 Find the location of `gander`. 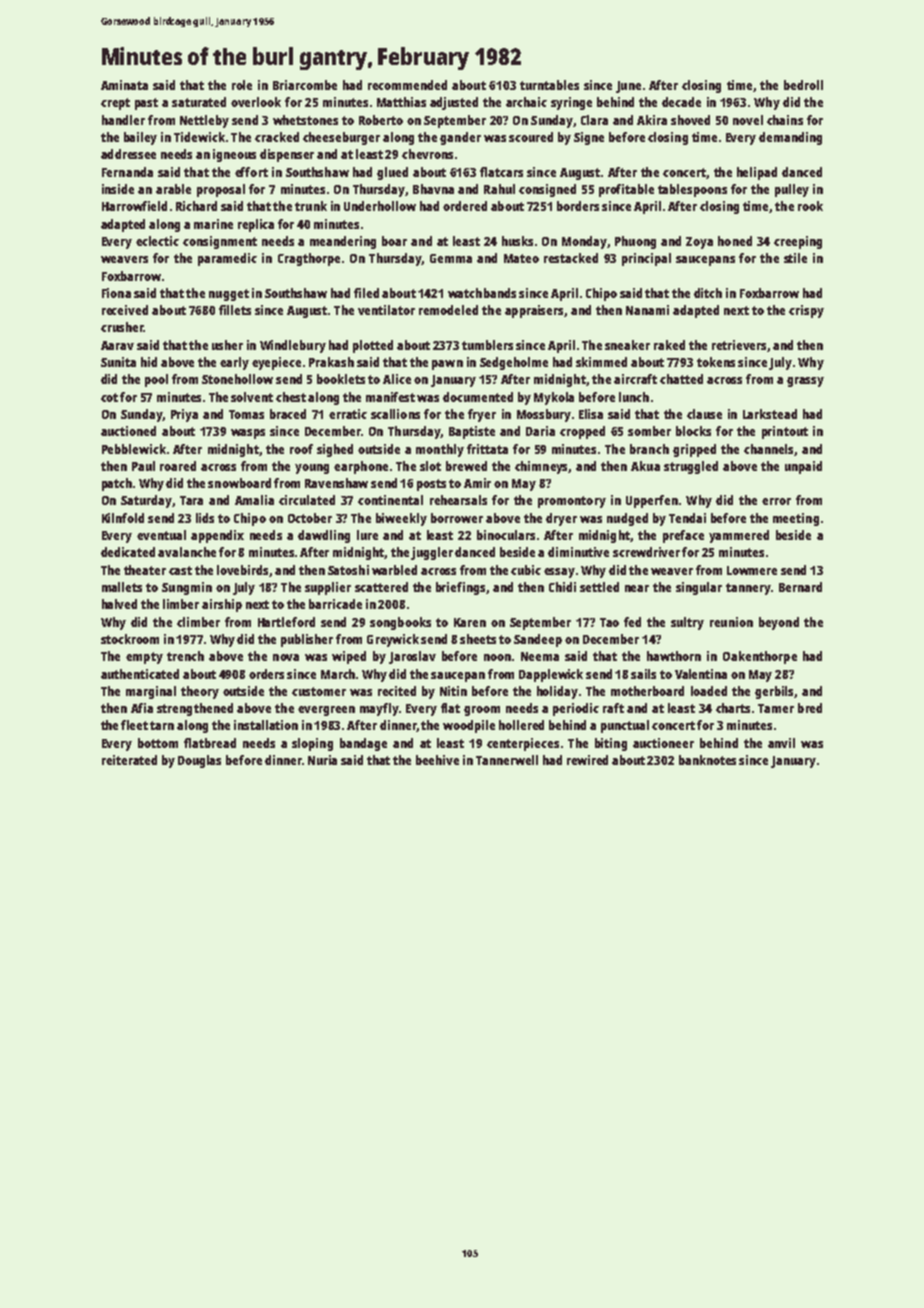

gander is located at coordinates (460, 138).
